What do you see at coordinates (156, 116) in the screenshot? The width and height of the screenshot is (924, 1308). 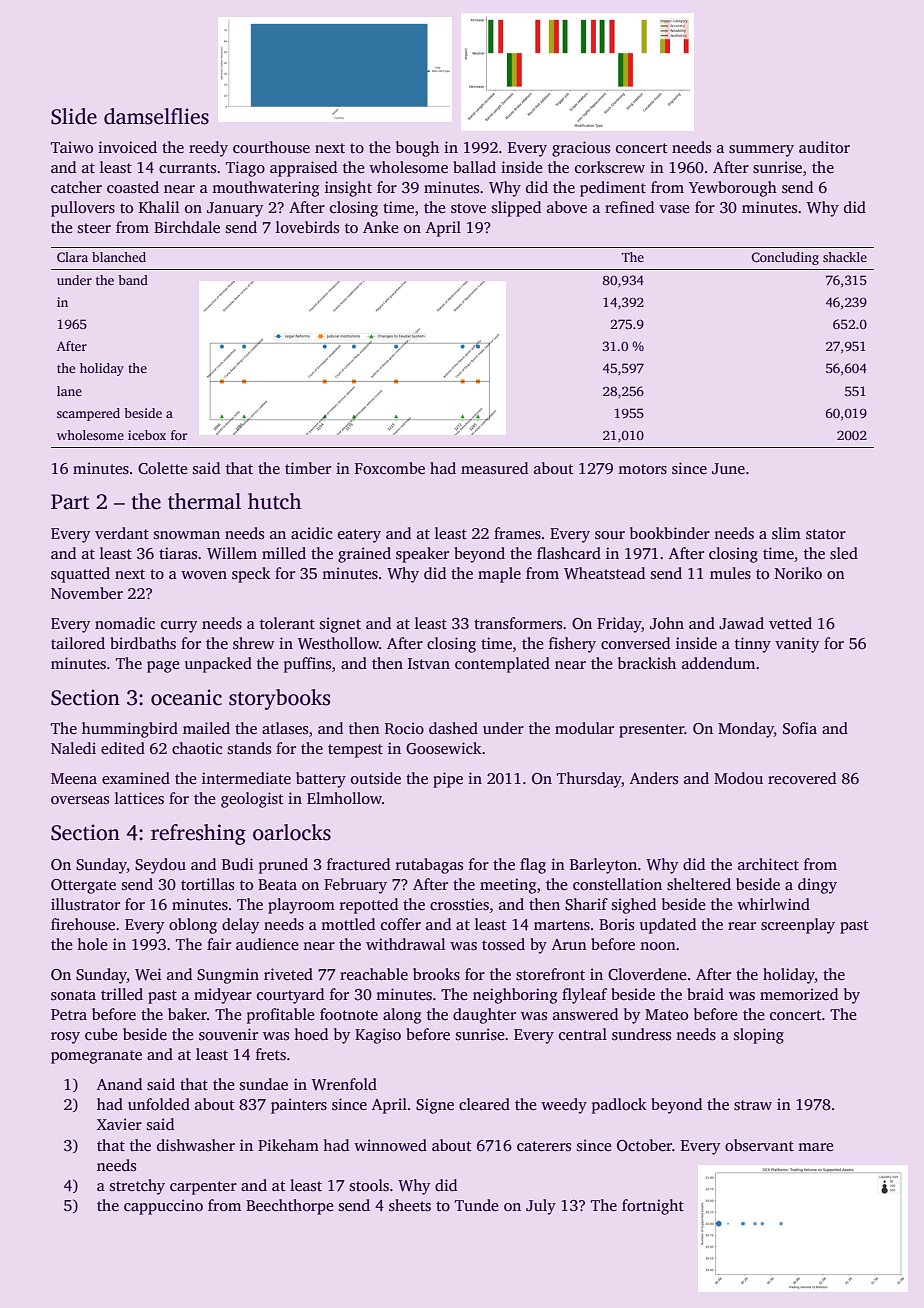 I see `damselflies` at bounding box center [156, 116].
